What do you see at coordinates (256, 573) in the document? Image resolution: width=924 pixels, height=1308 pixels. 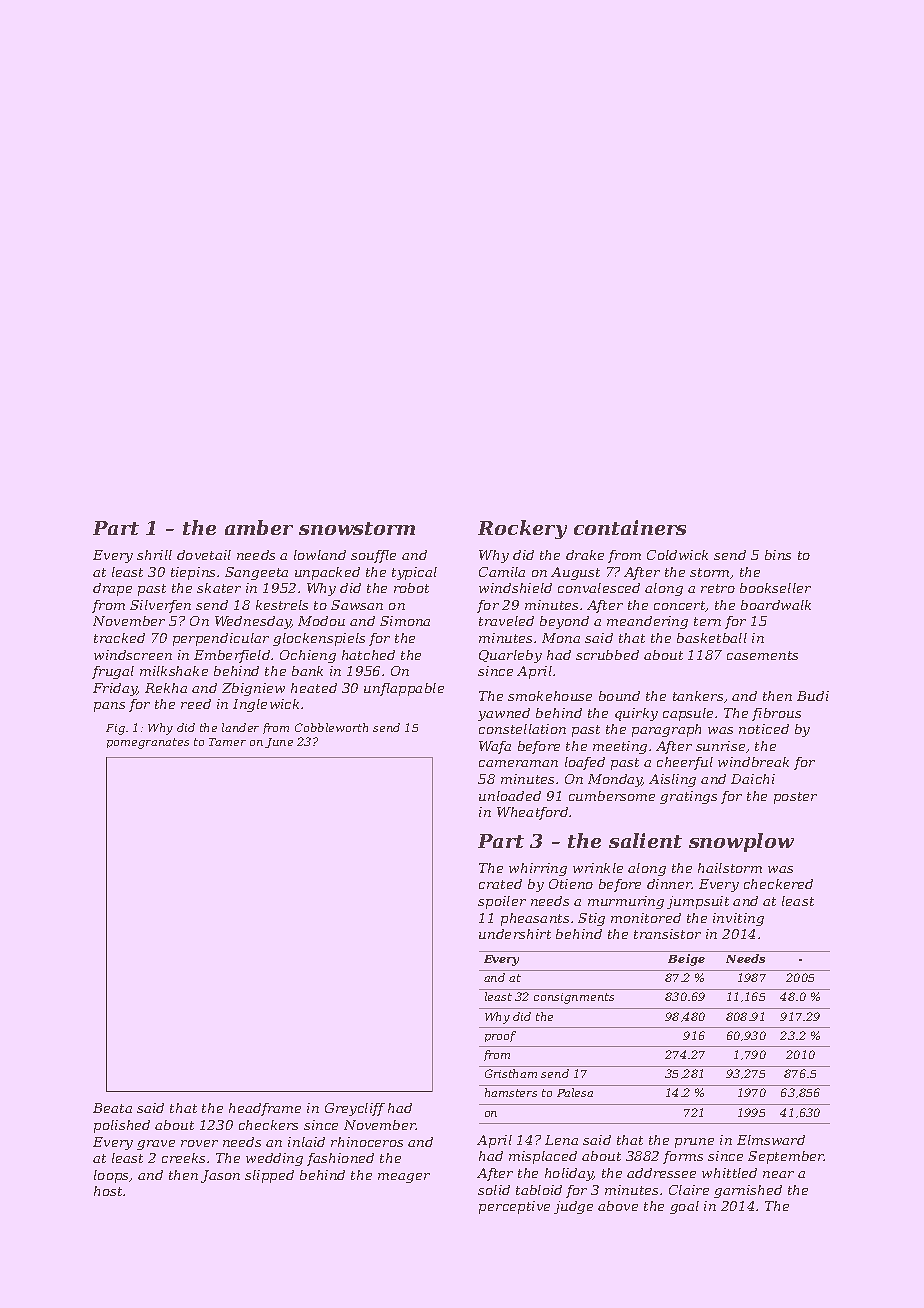 I see `Sangeeta` at bounding box center [256, 573].
